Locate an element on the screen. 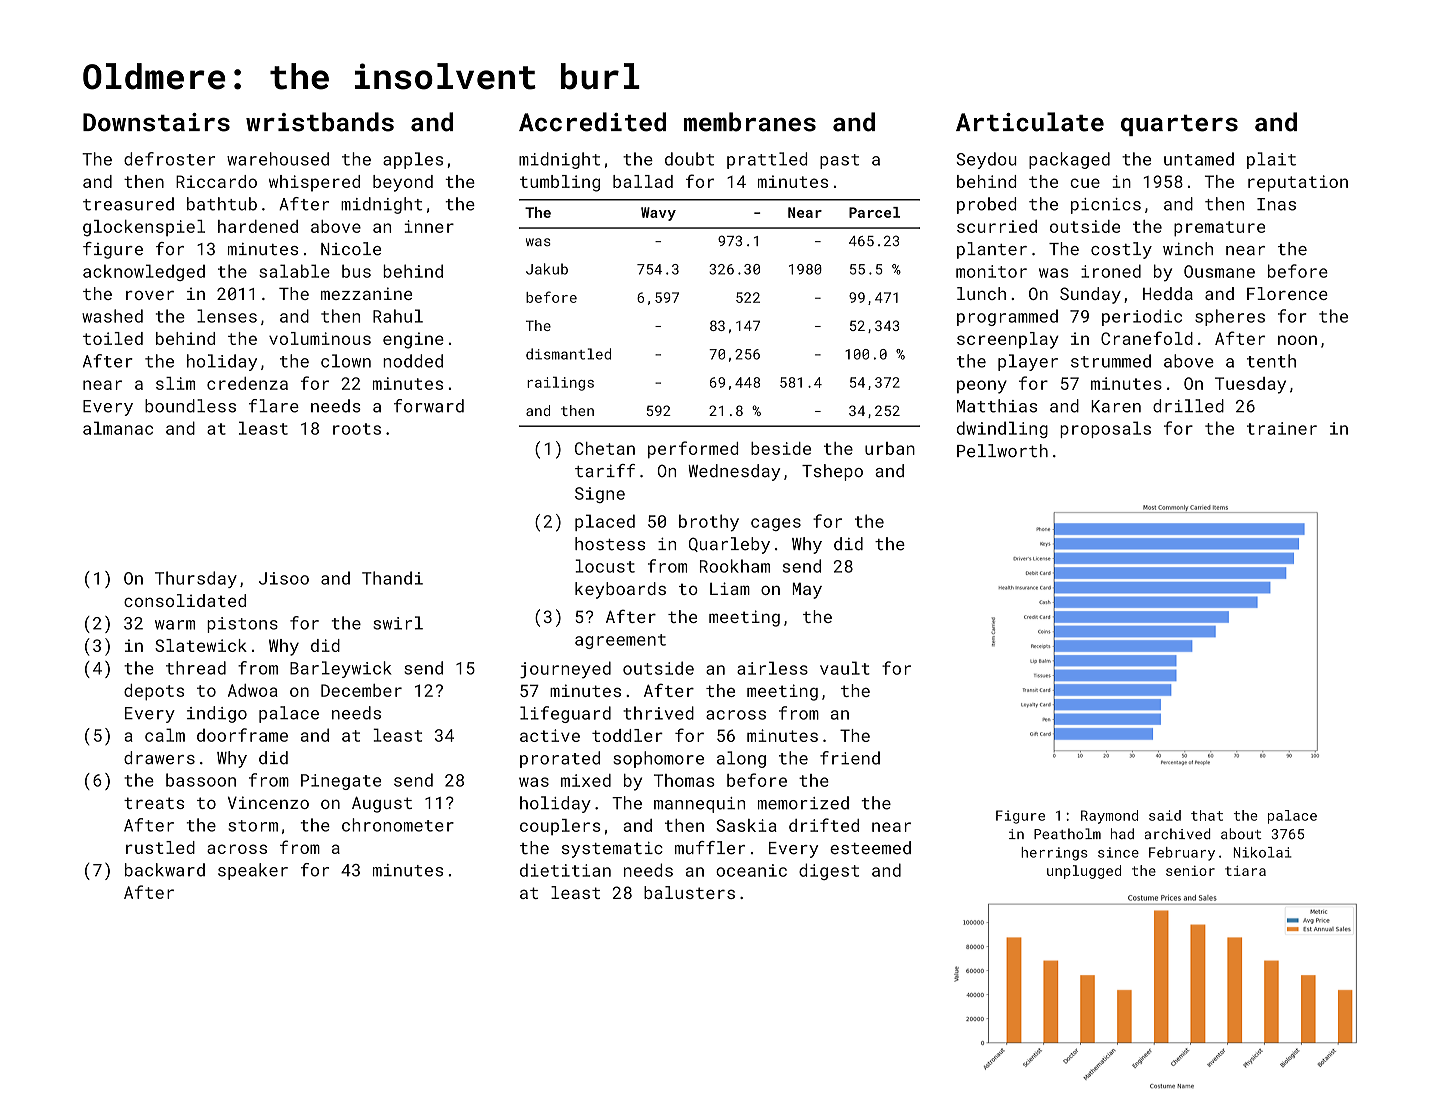 Image resolution: width=1439 pixels, height=1112 pixels. that is located at coordinates (1207, 815).
